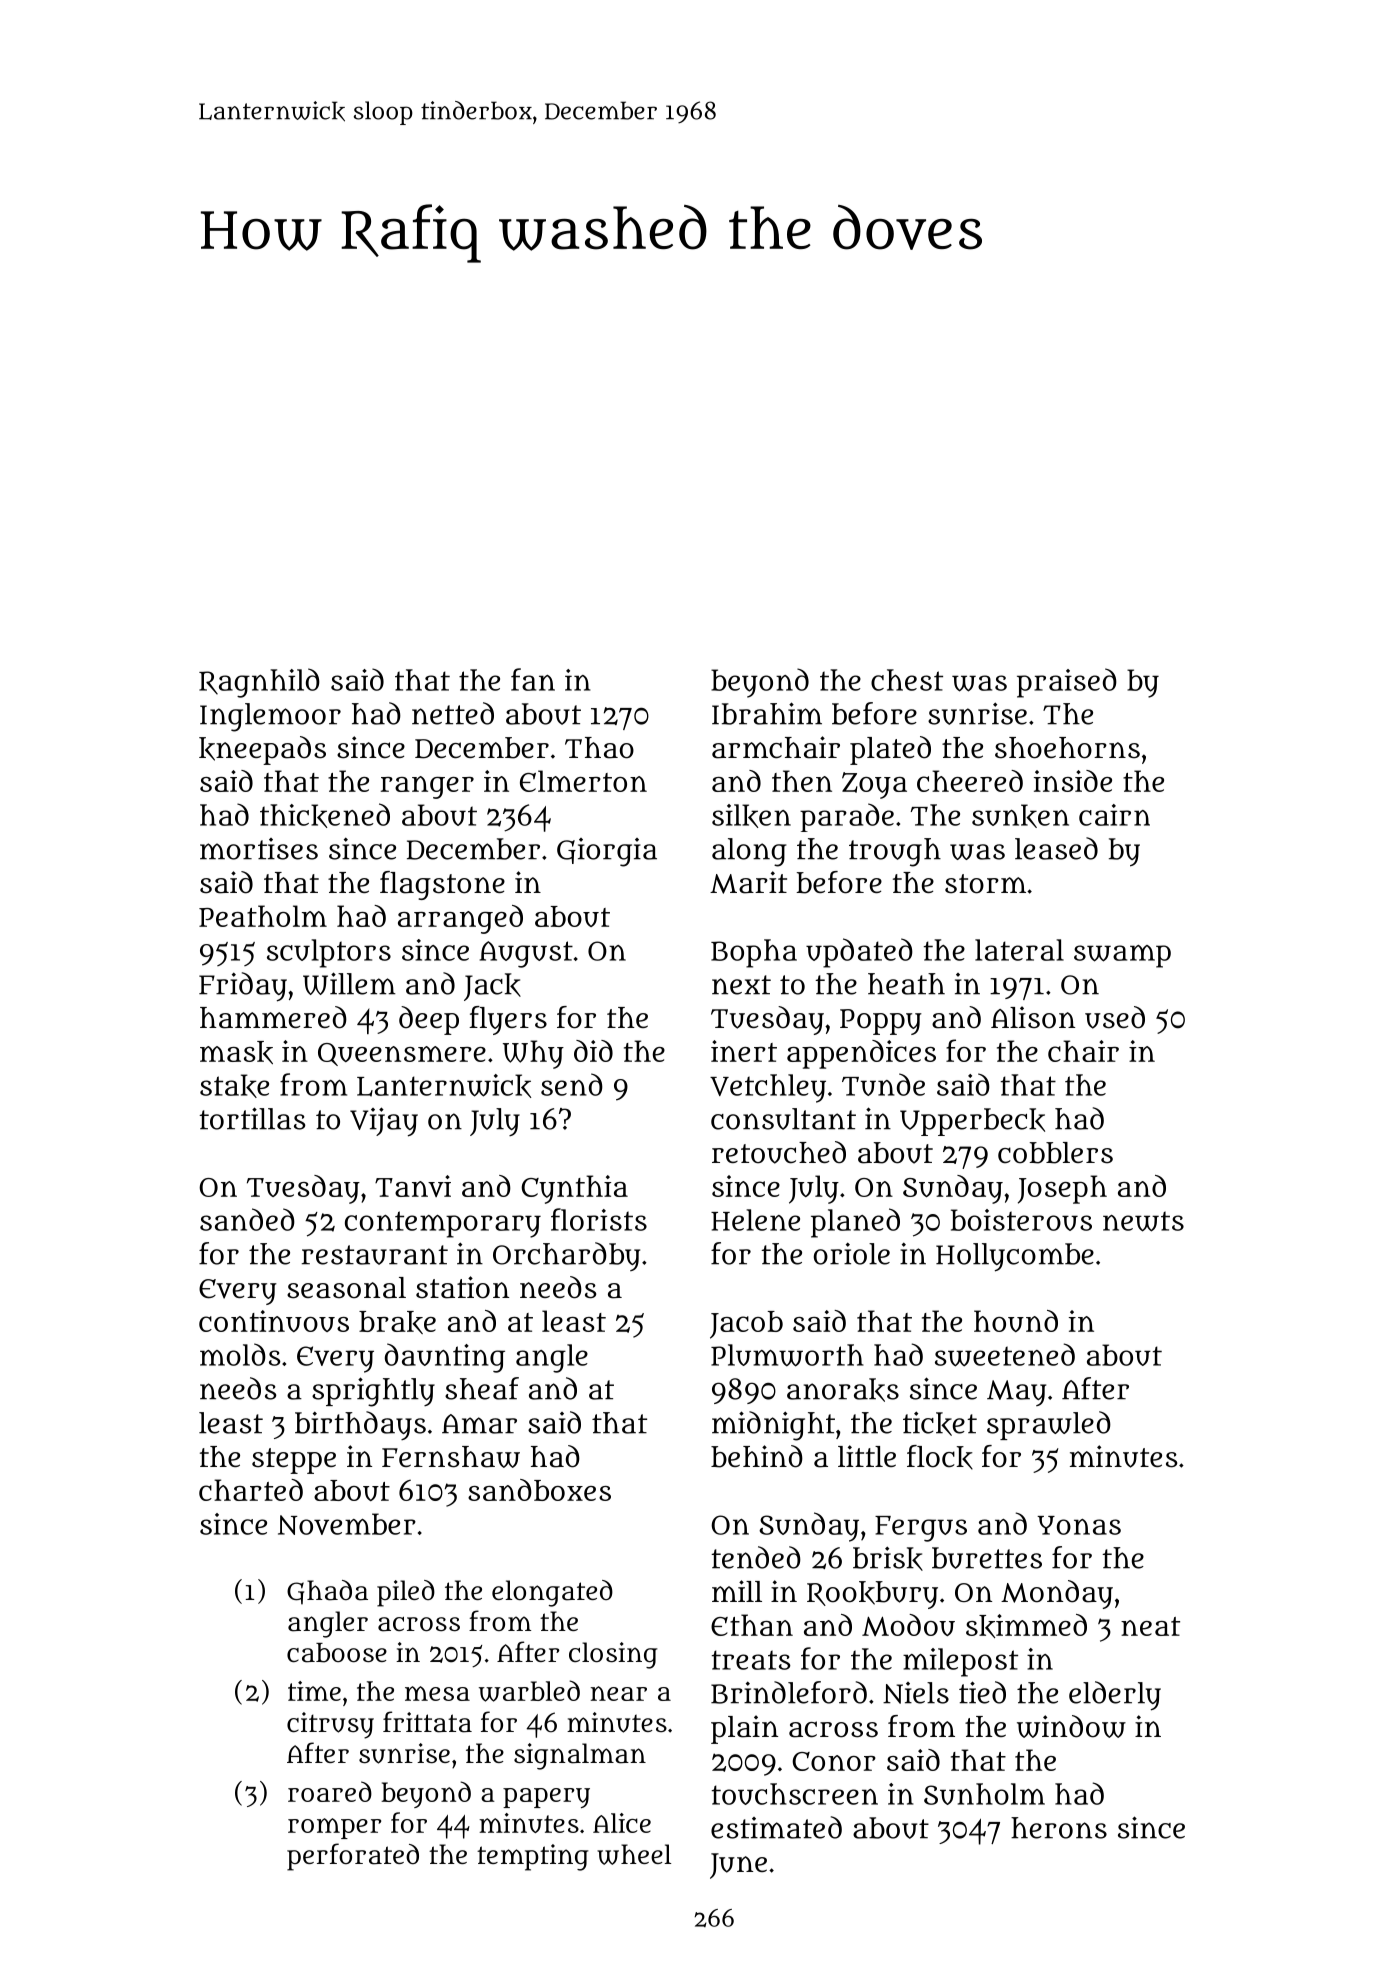 This page has width=1386, height=1969. What do you see at coordinates (754, 953) in the page?
I see `Bopha` at bounding box center [754, 953].
